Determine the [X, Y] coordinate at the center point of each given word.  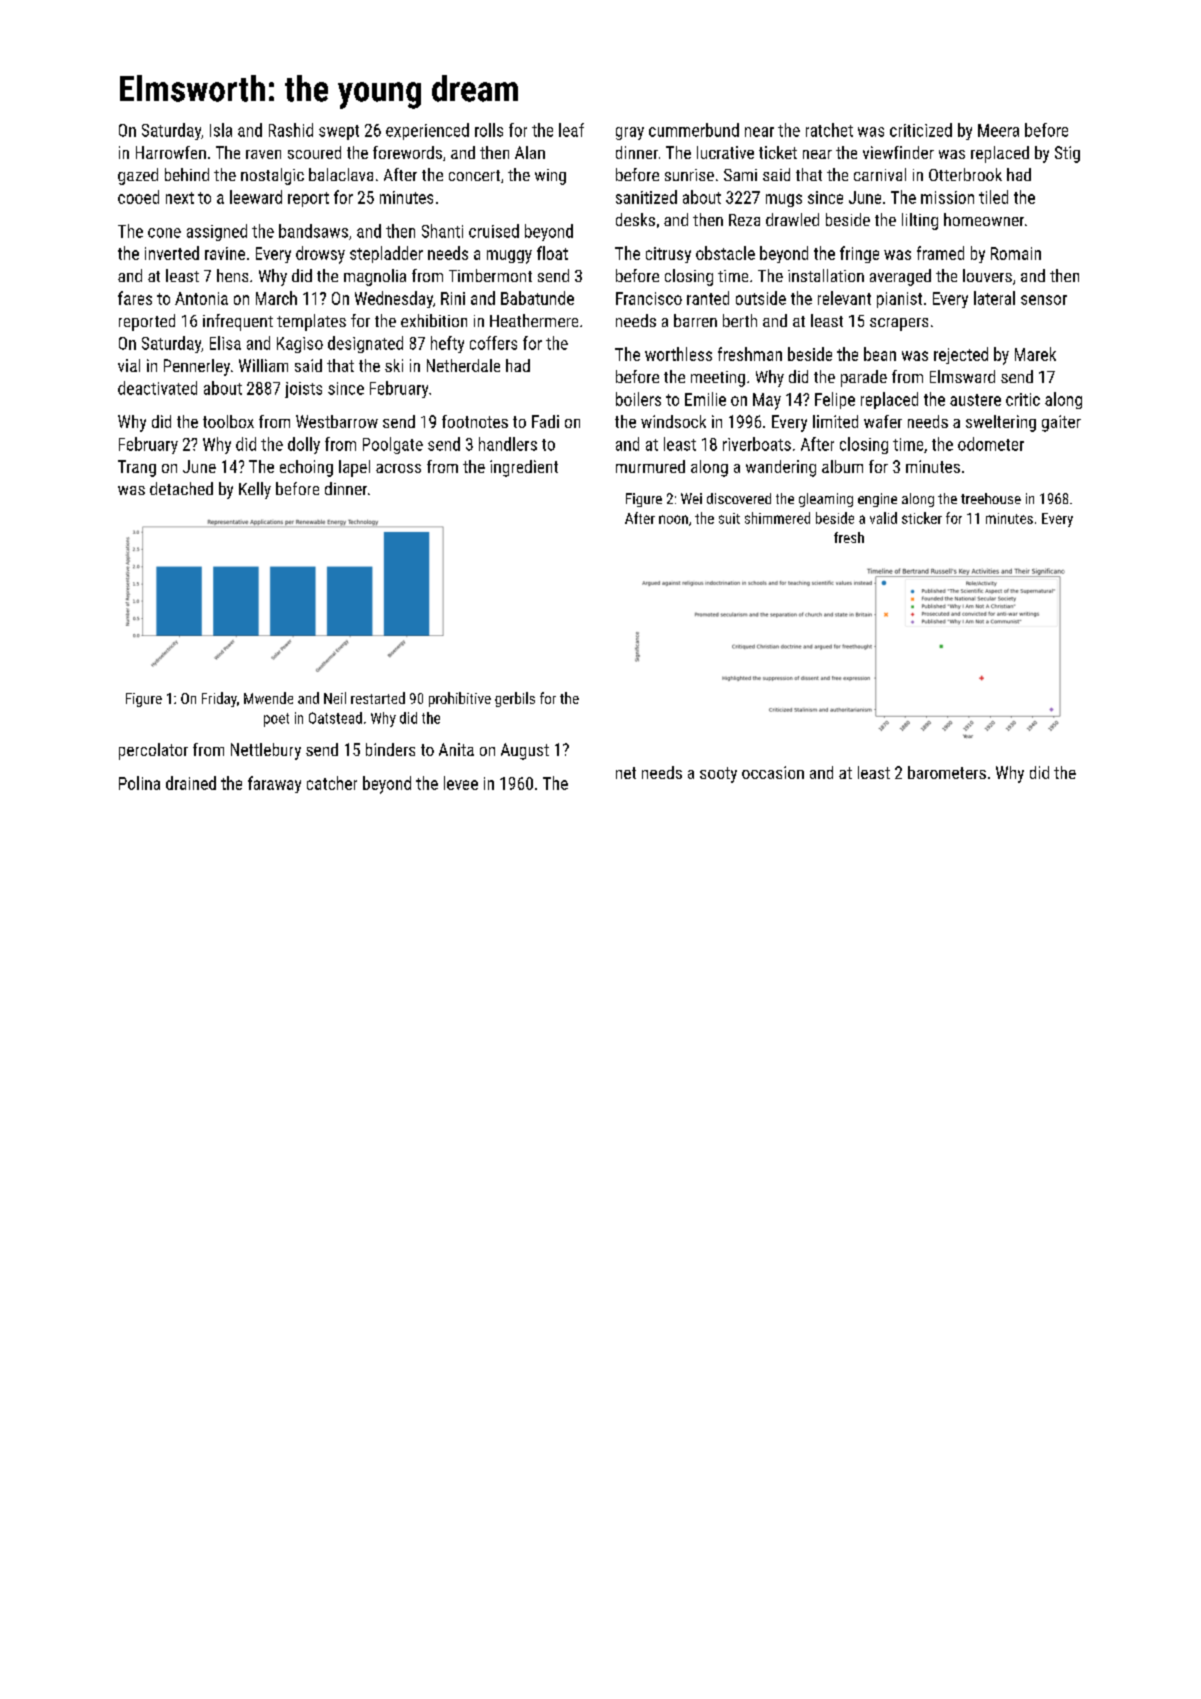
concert [474, 175]
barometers [947, 772]
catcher [332, 783]
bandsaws [313, 231]
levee [461, 783]
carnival [880, 174]
